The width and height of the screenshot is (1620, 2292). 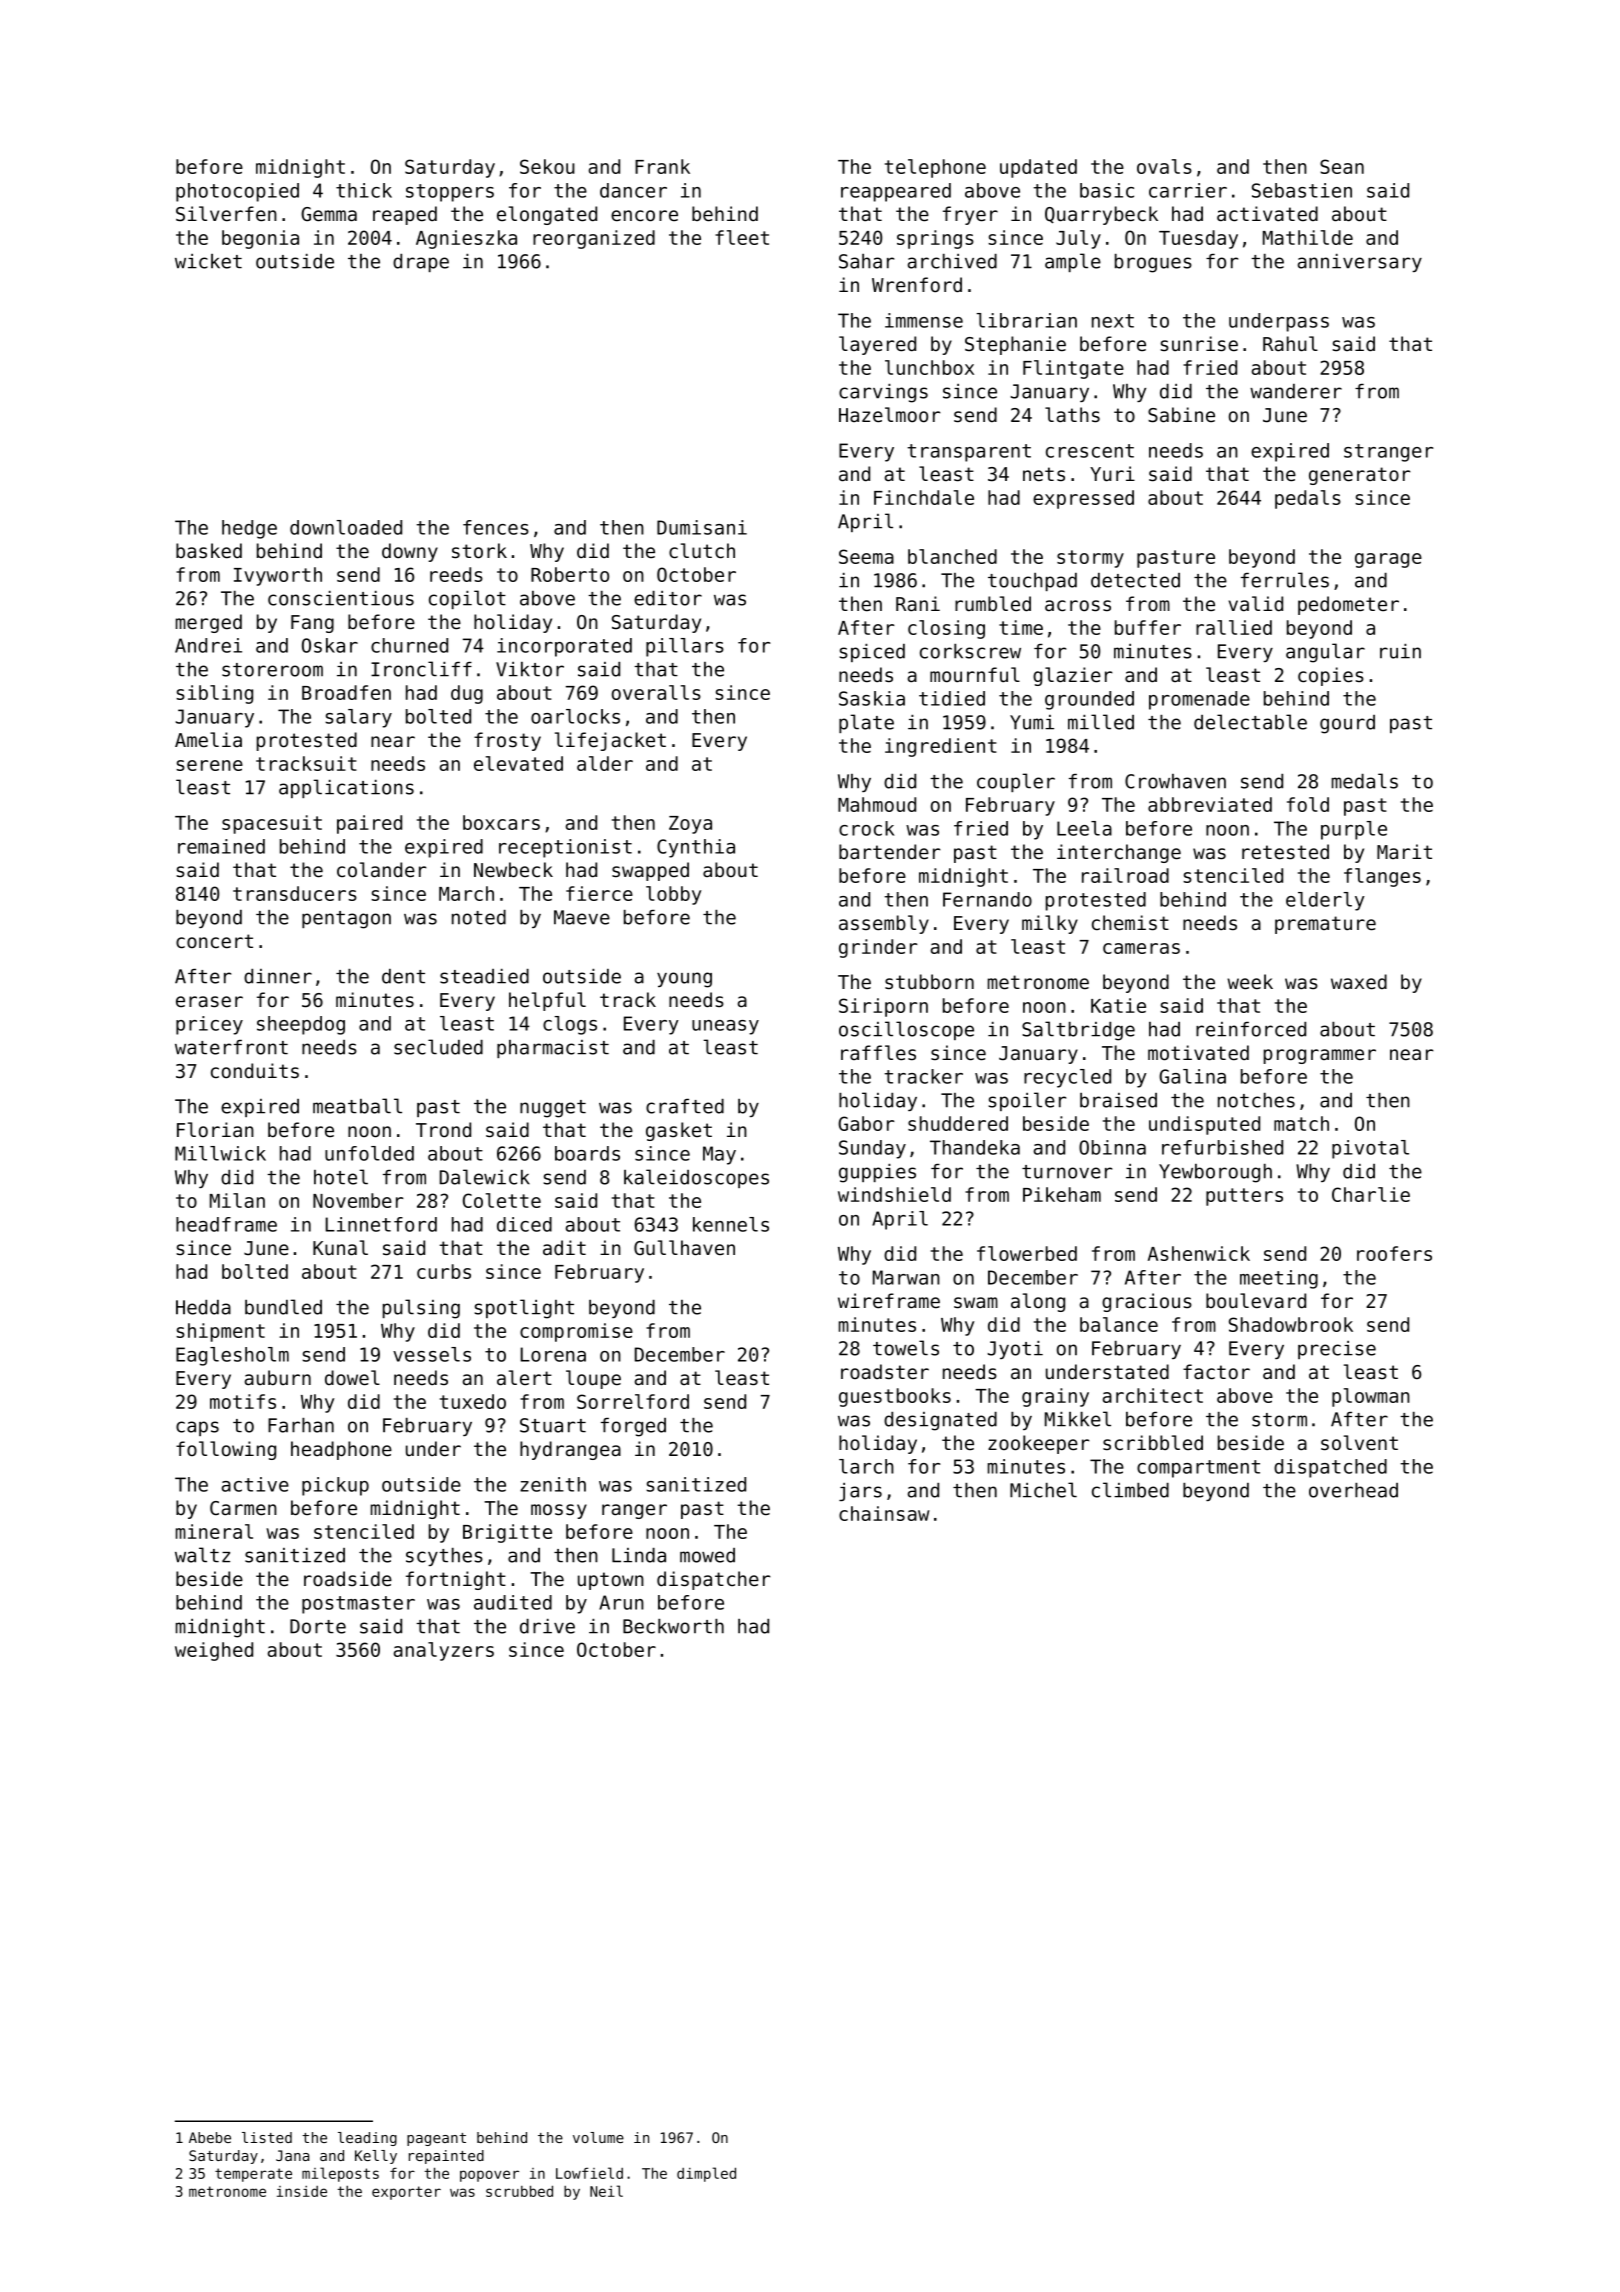 What do you see at coordinates (1153, 1443) in the screenshot?
I see `scribbled` at bounding box center [1153, 1443].
